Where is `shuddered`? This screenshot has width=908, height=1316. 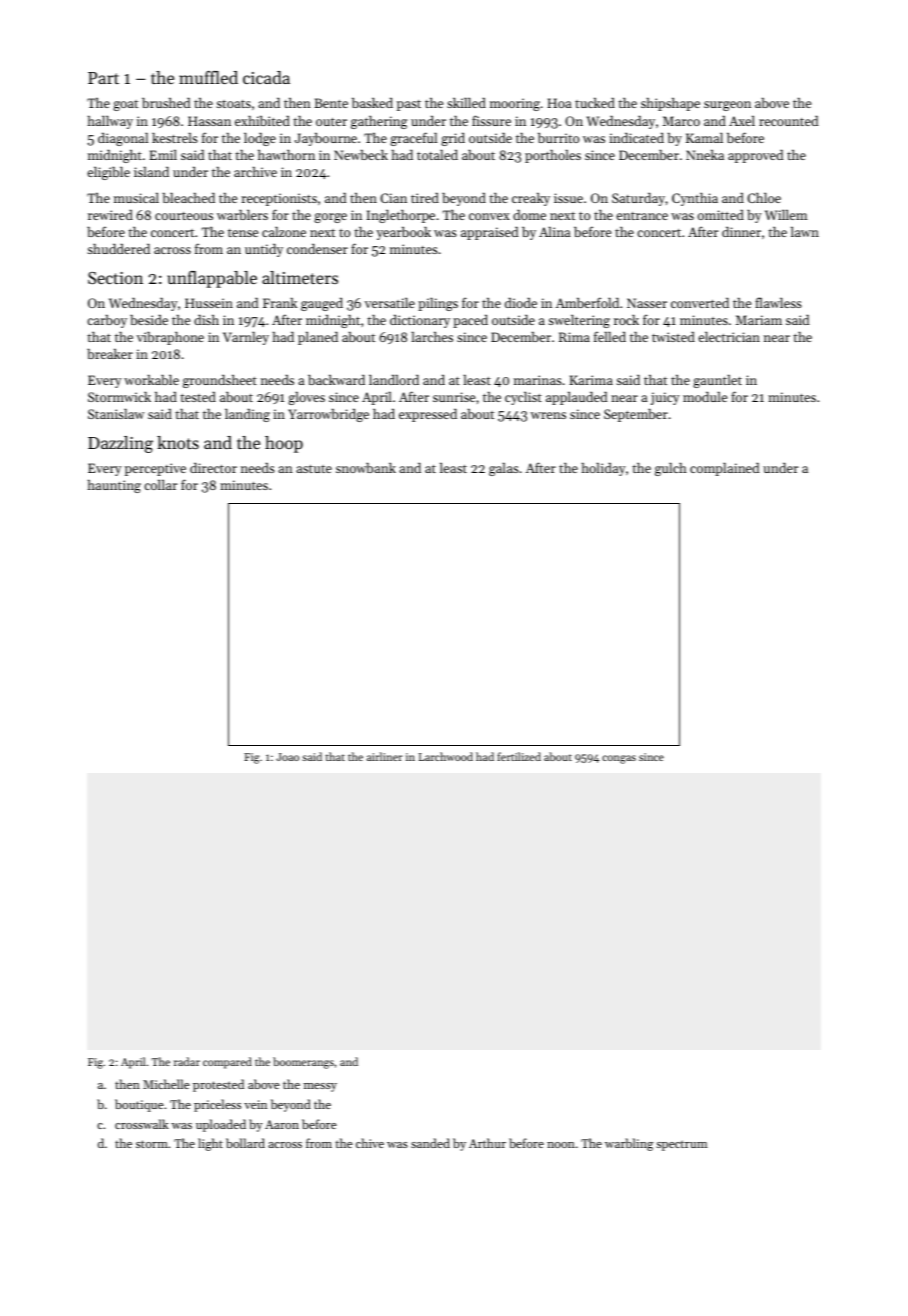 shuddered is located at coordinates (118, 249).
